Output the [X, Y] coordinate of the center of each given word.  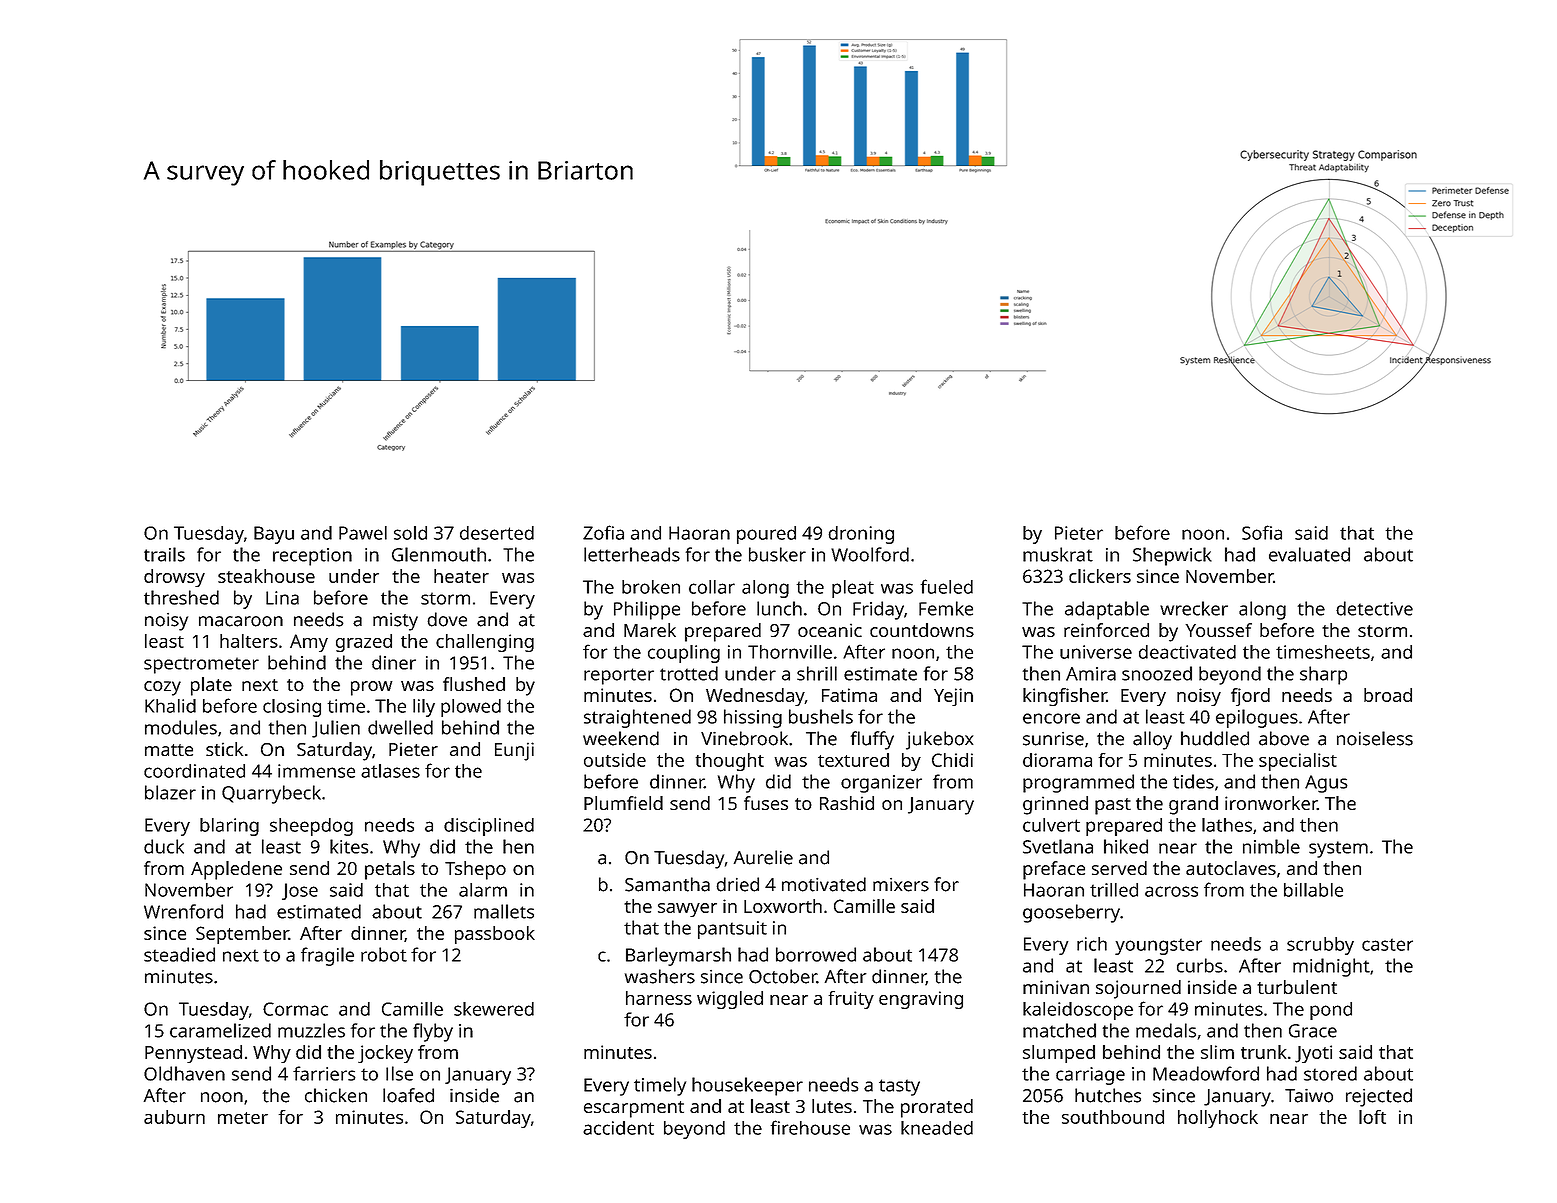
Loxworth [783, 906]
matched [1059, 1030]
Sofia [1262, 532]
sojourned [1138, 989]
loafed [408, 1095]
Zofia [603, 532]
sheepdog [311, 827]
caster [1387, 944]
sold [410, 533]
